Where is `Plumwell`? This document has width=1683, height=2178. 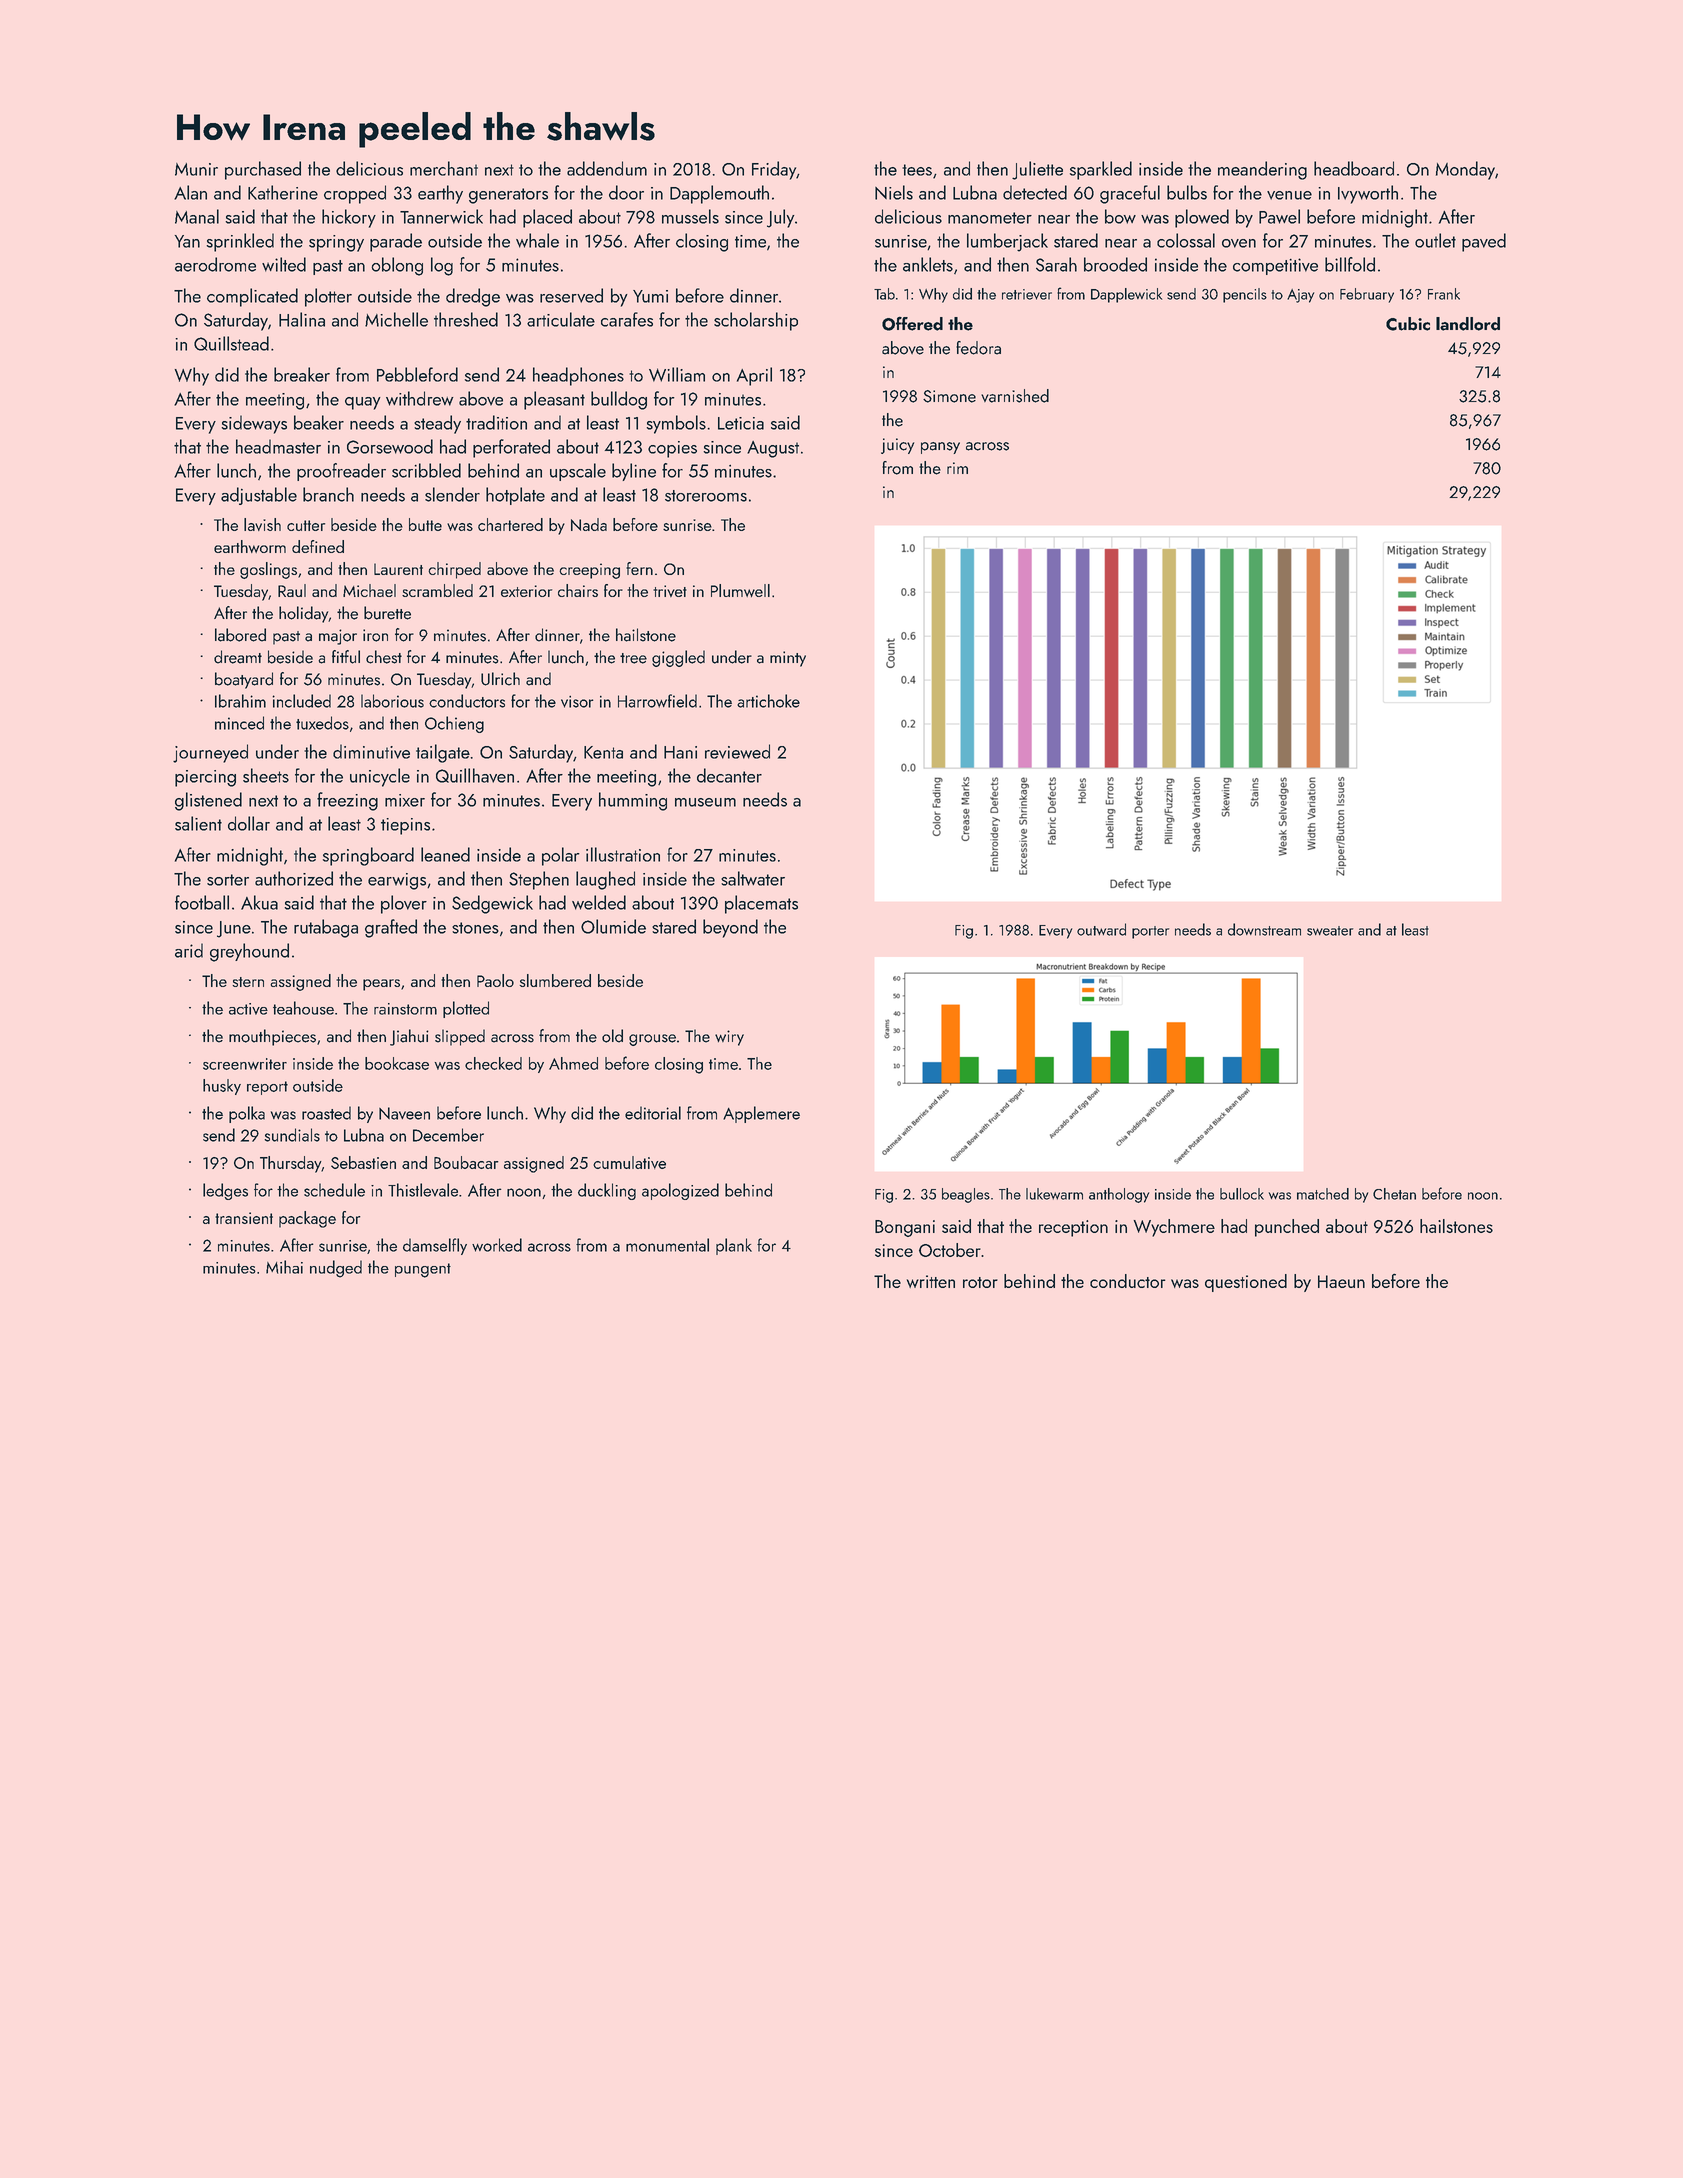 Plumwell is located at coordinates (740, 590).
